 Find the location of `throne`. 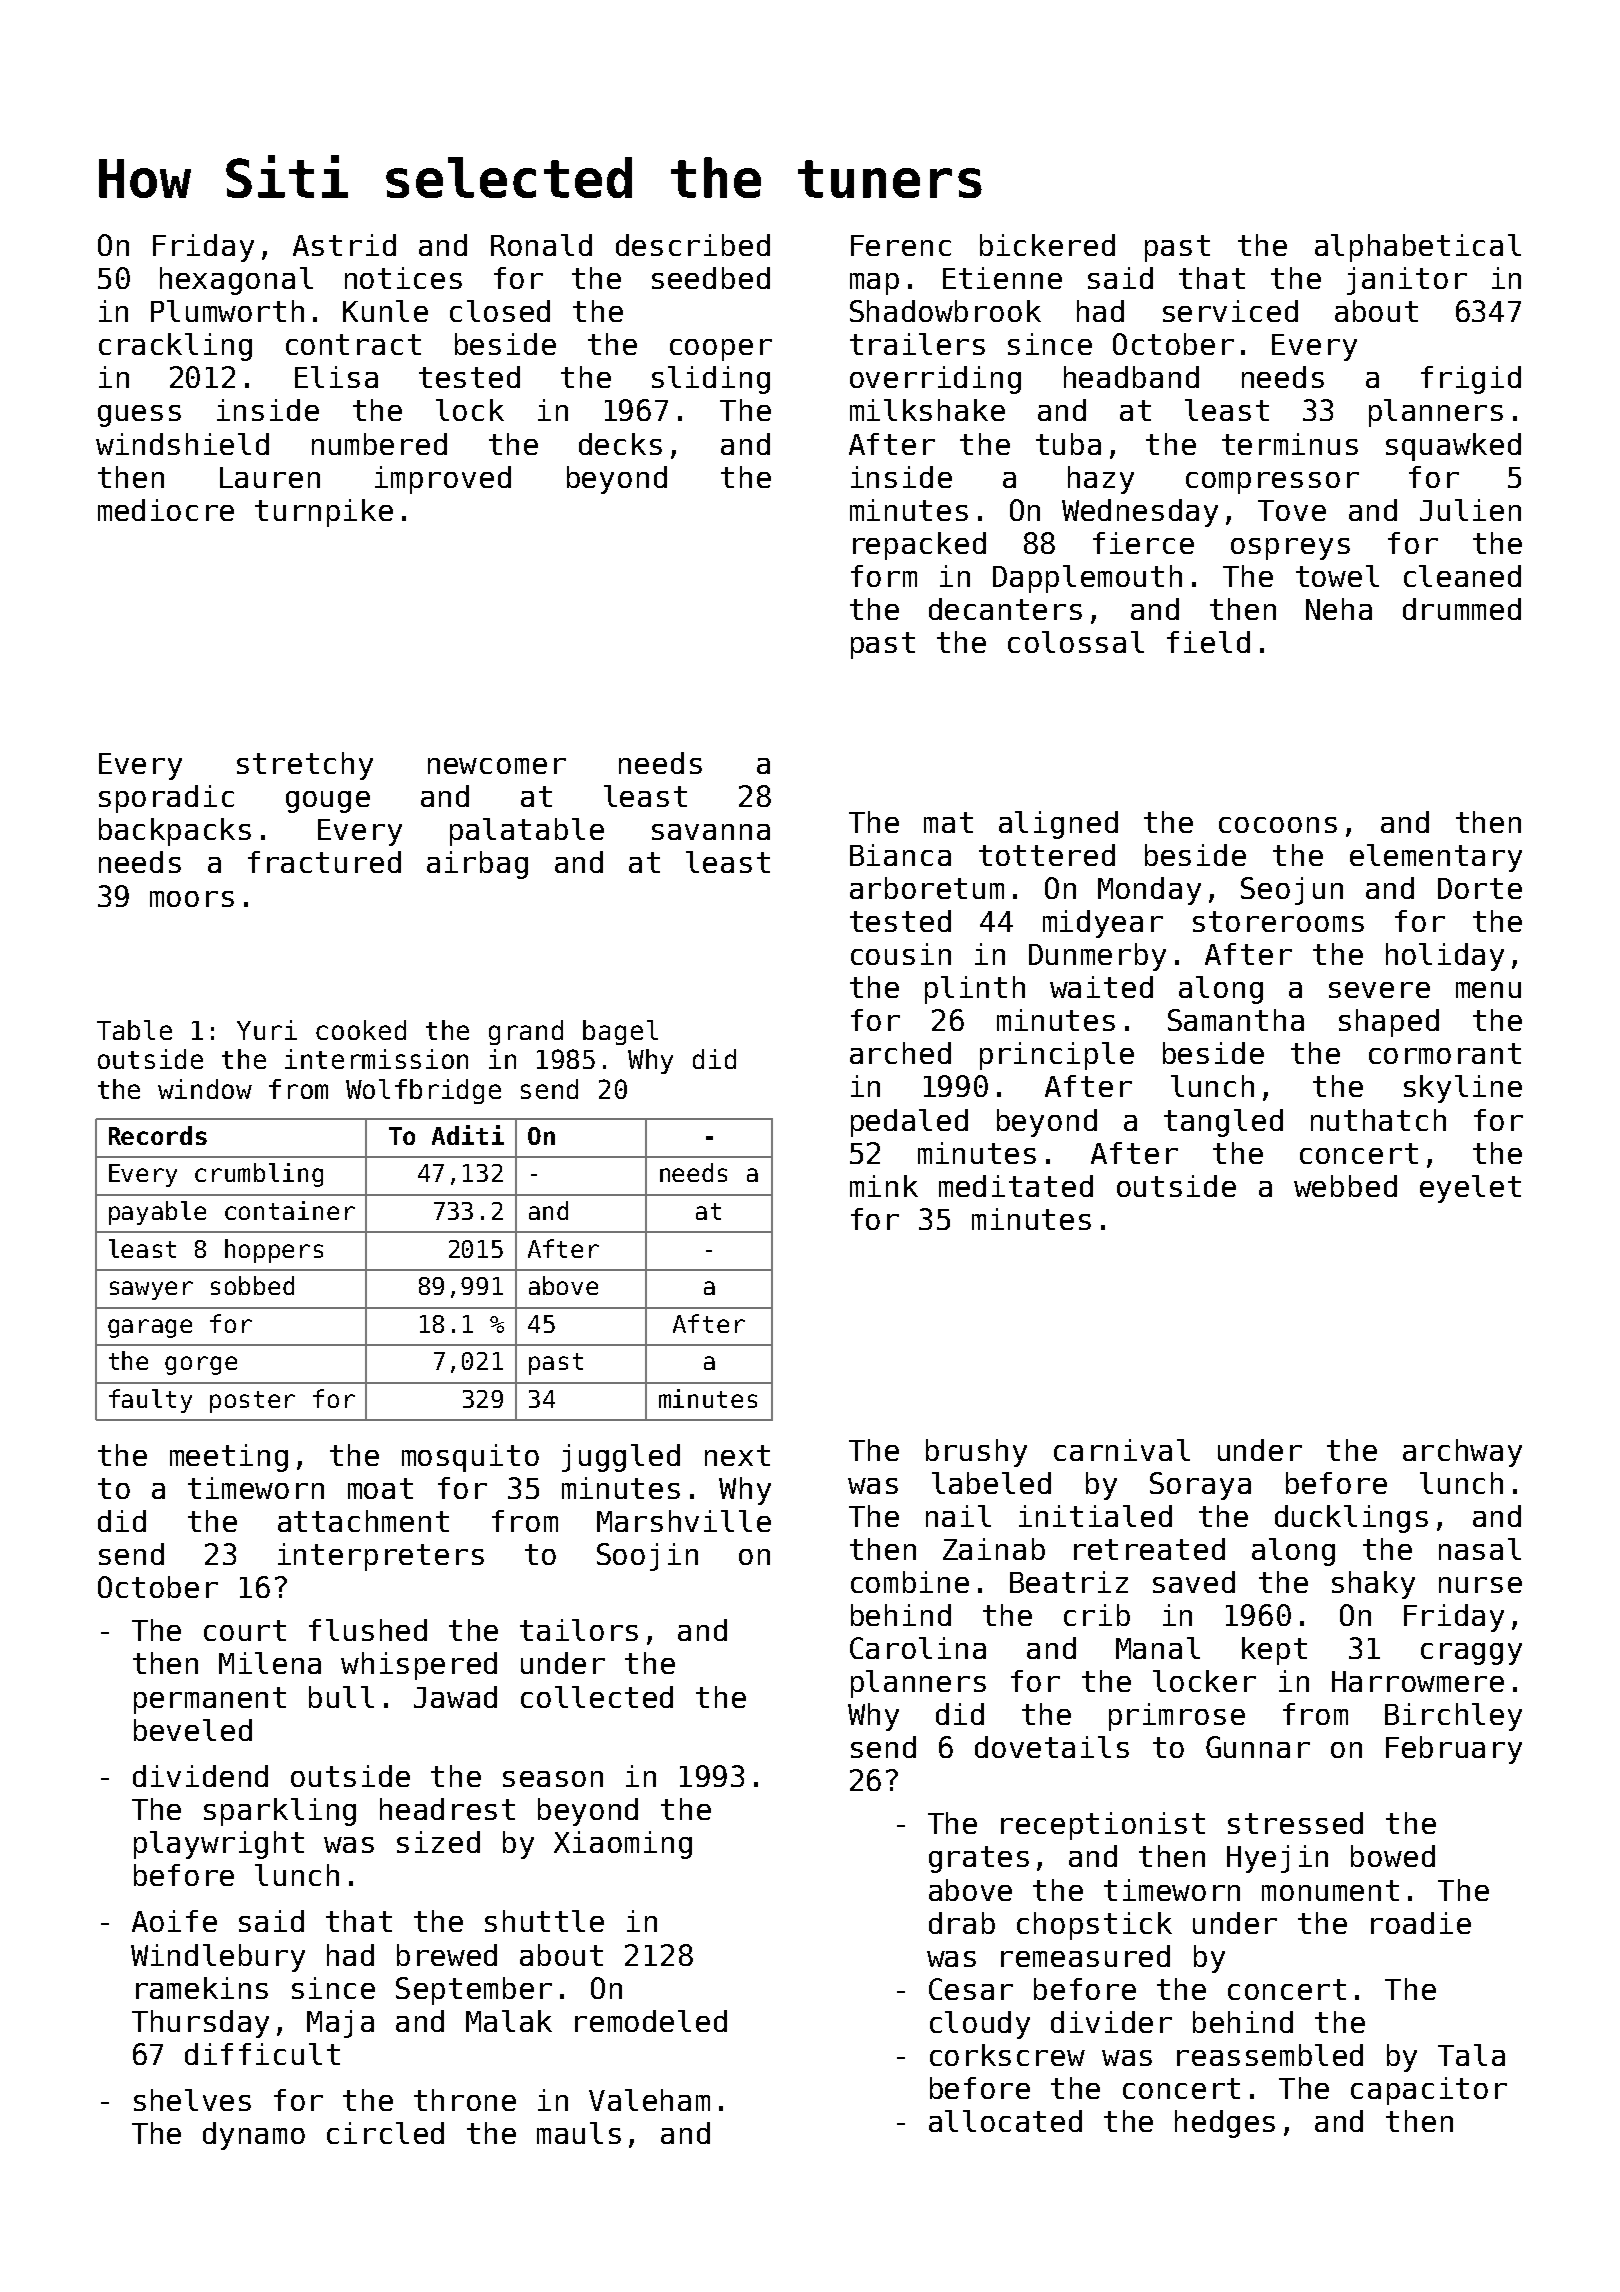

throne is located at coordinates (465, 2100).
